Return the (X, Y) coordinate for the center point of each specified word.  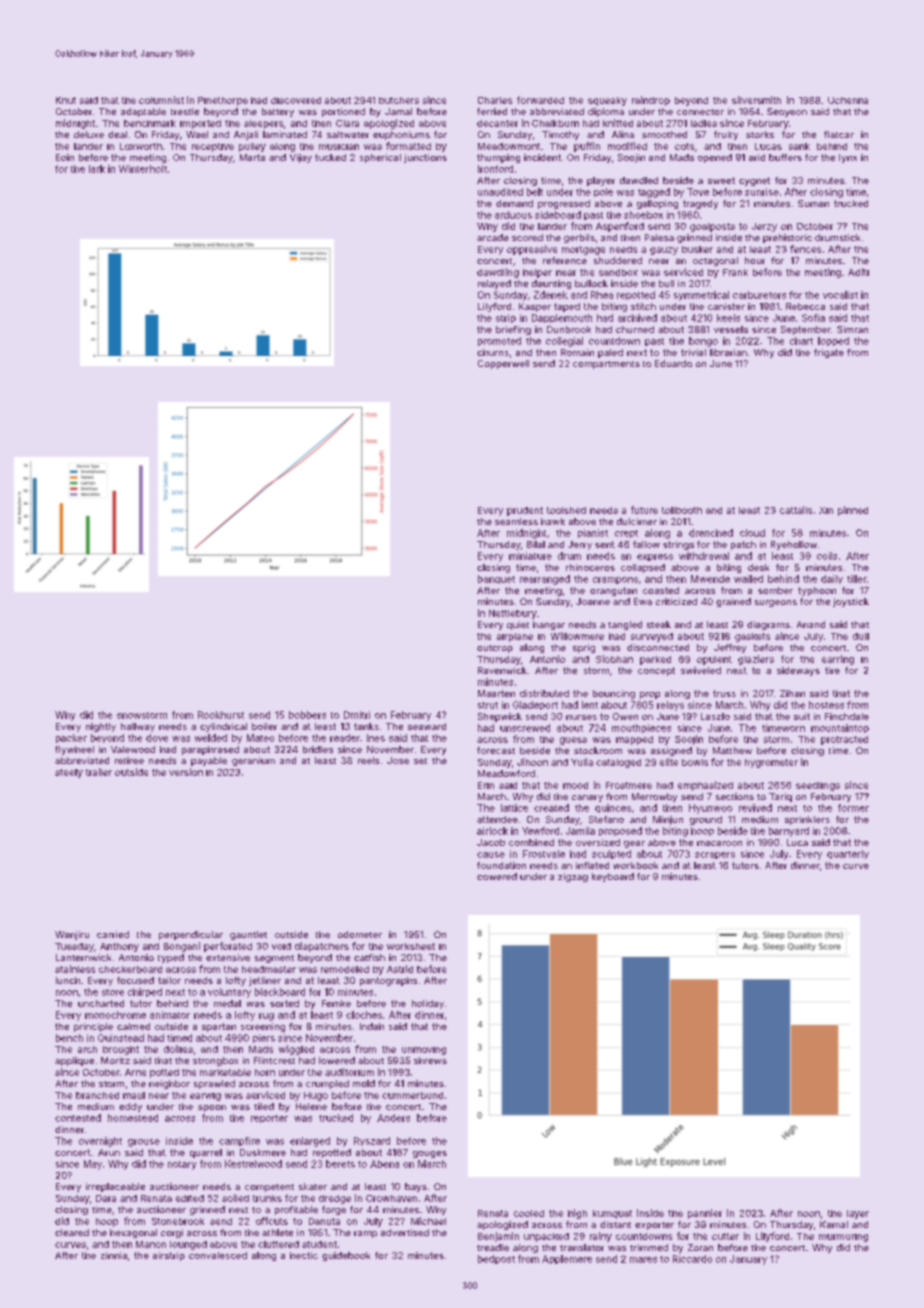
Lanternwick (83, 957)
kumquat (612, 1214)
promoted (499, 341)
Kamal (834, 1224)
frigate (829, 353)
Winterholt (143, 169)
